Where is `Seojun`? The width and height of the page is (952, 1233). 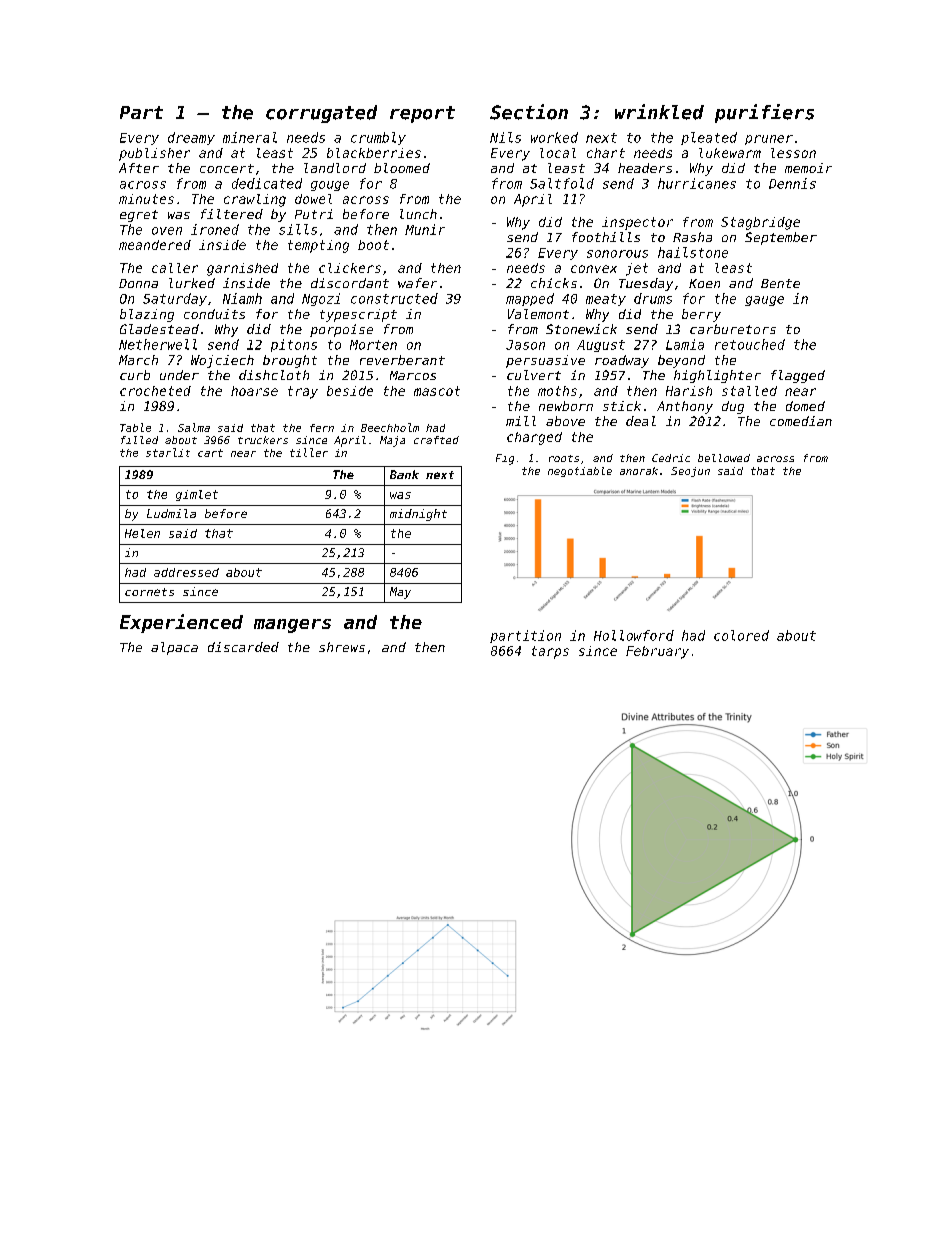
Seojun is located at coordinates (690, 472).
